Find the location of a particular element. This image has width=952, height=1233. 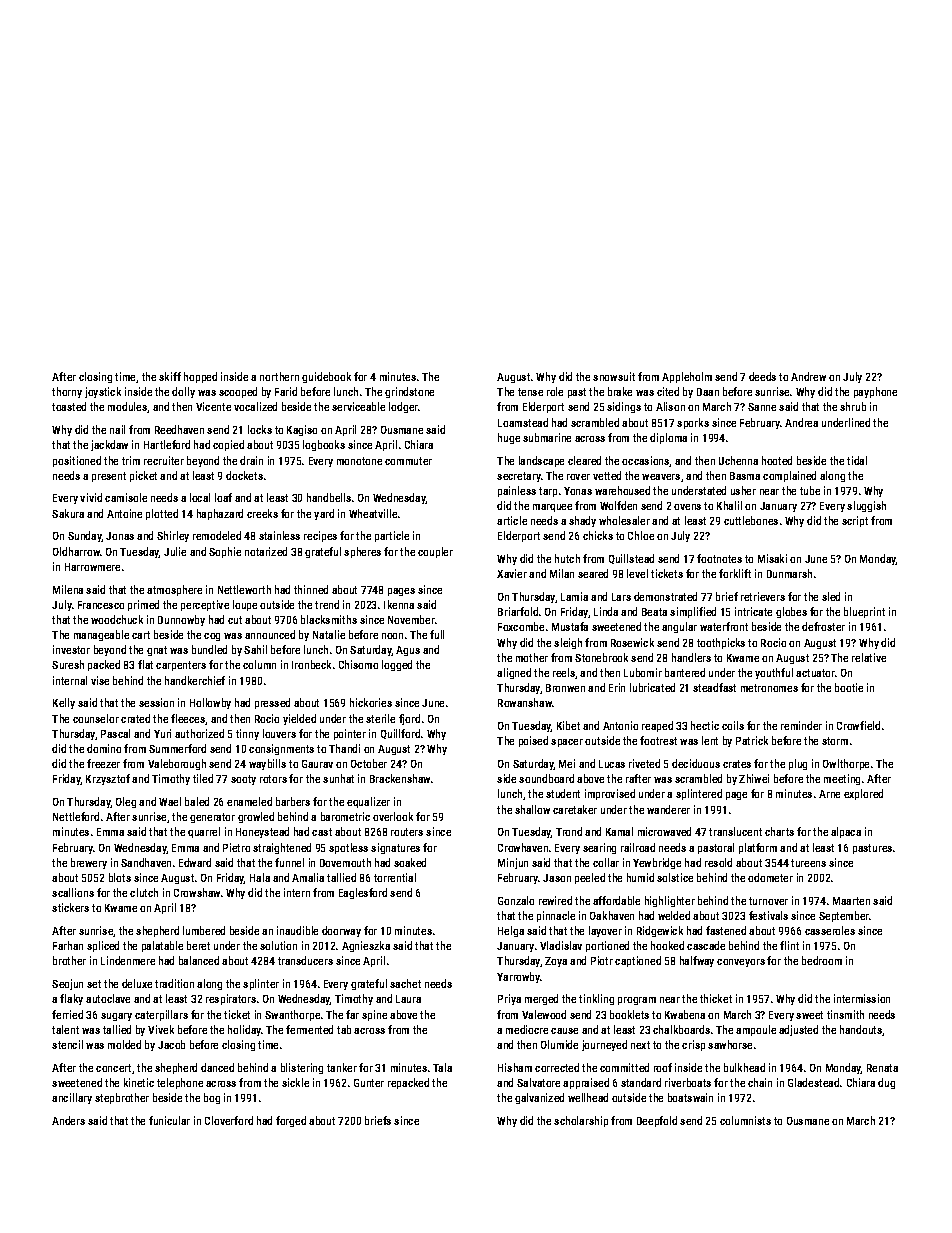

domino is located at coordinates (104, 748).
